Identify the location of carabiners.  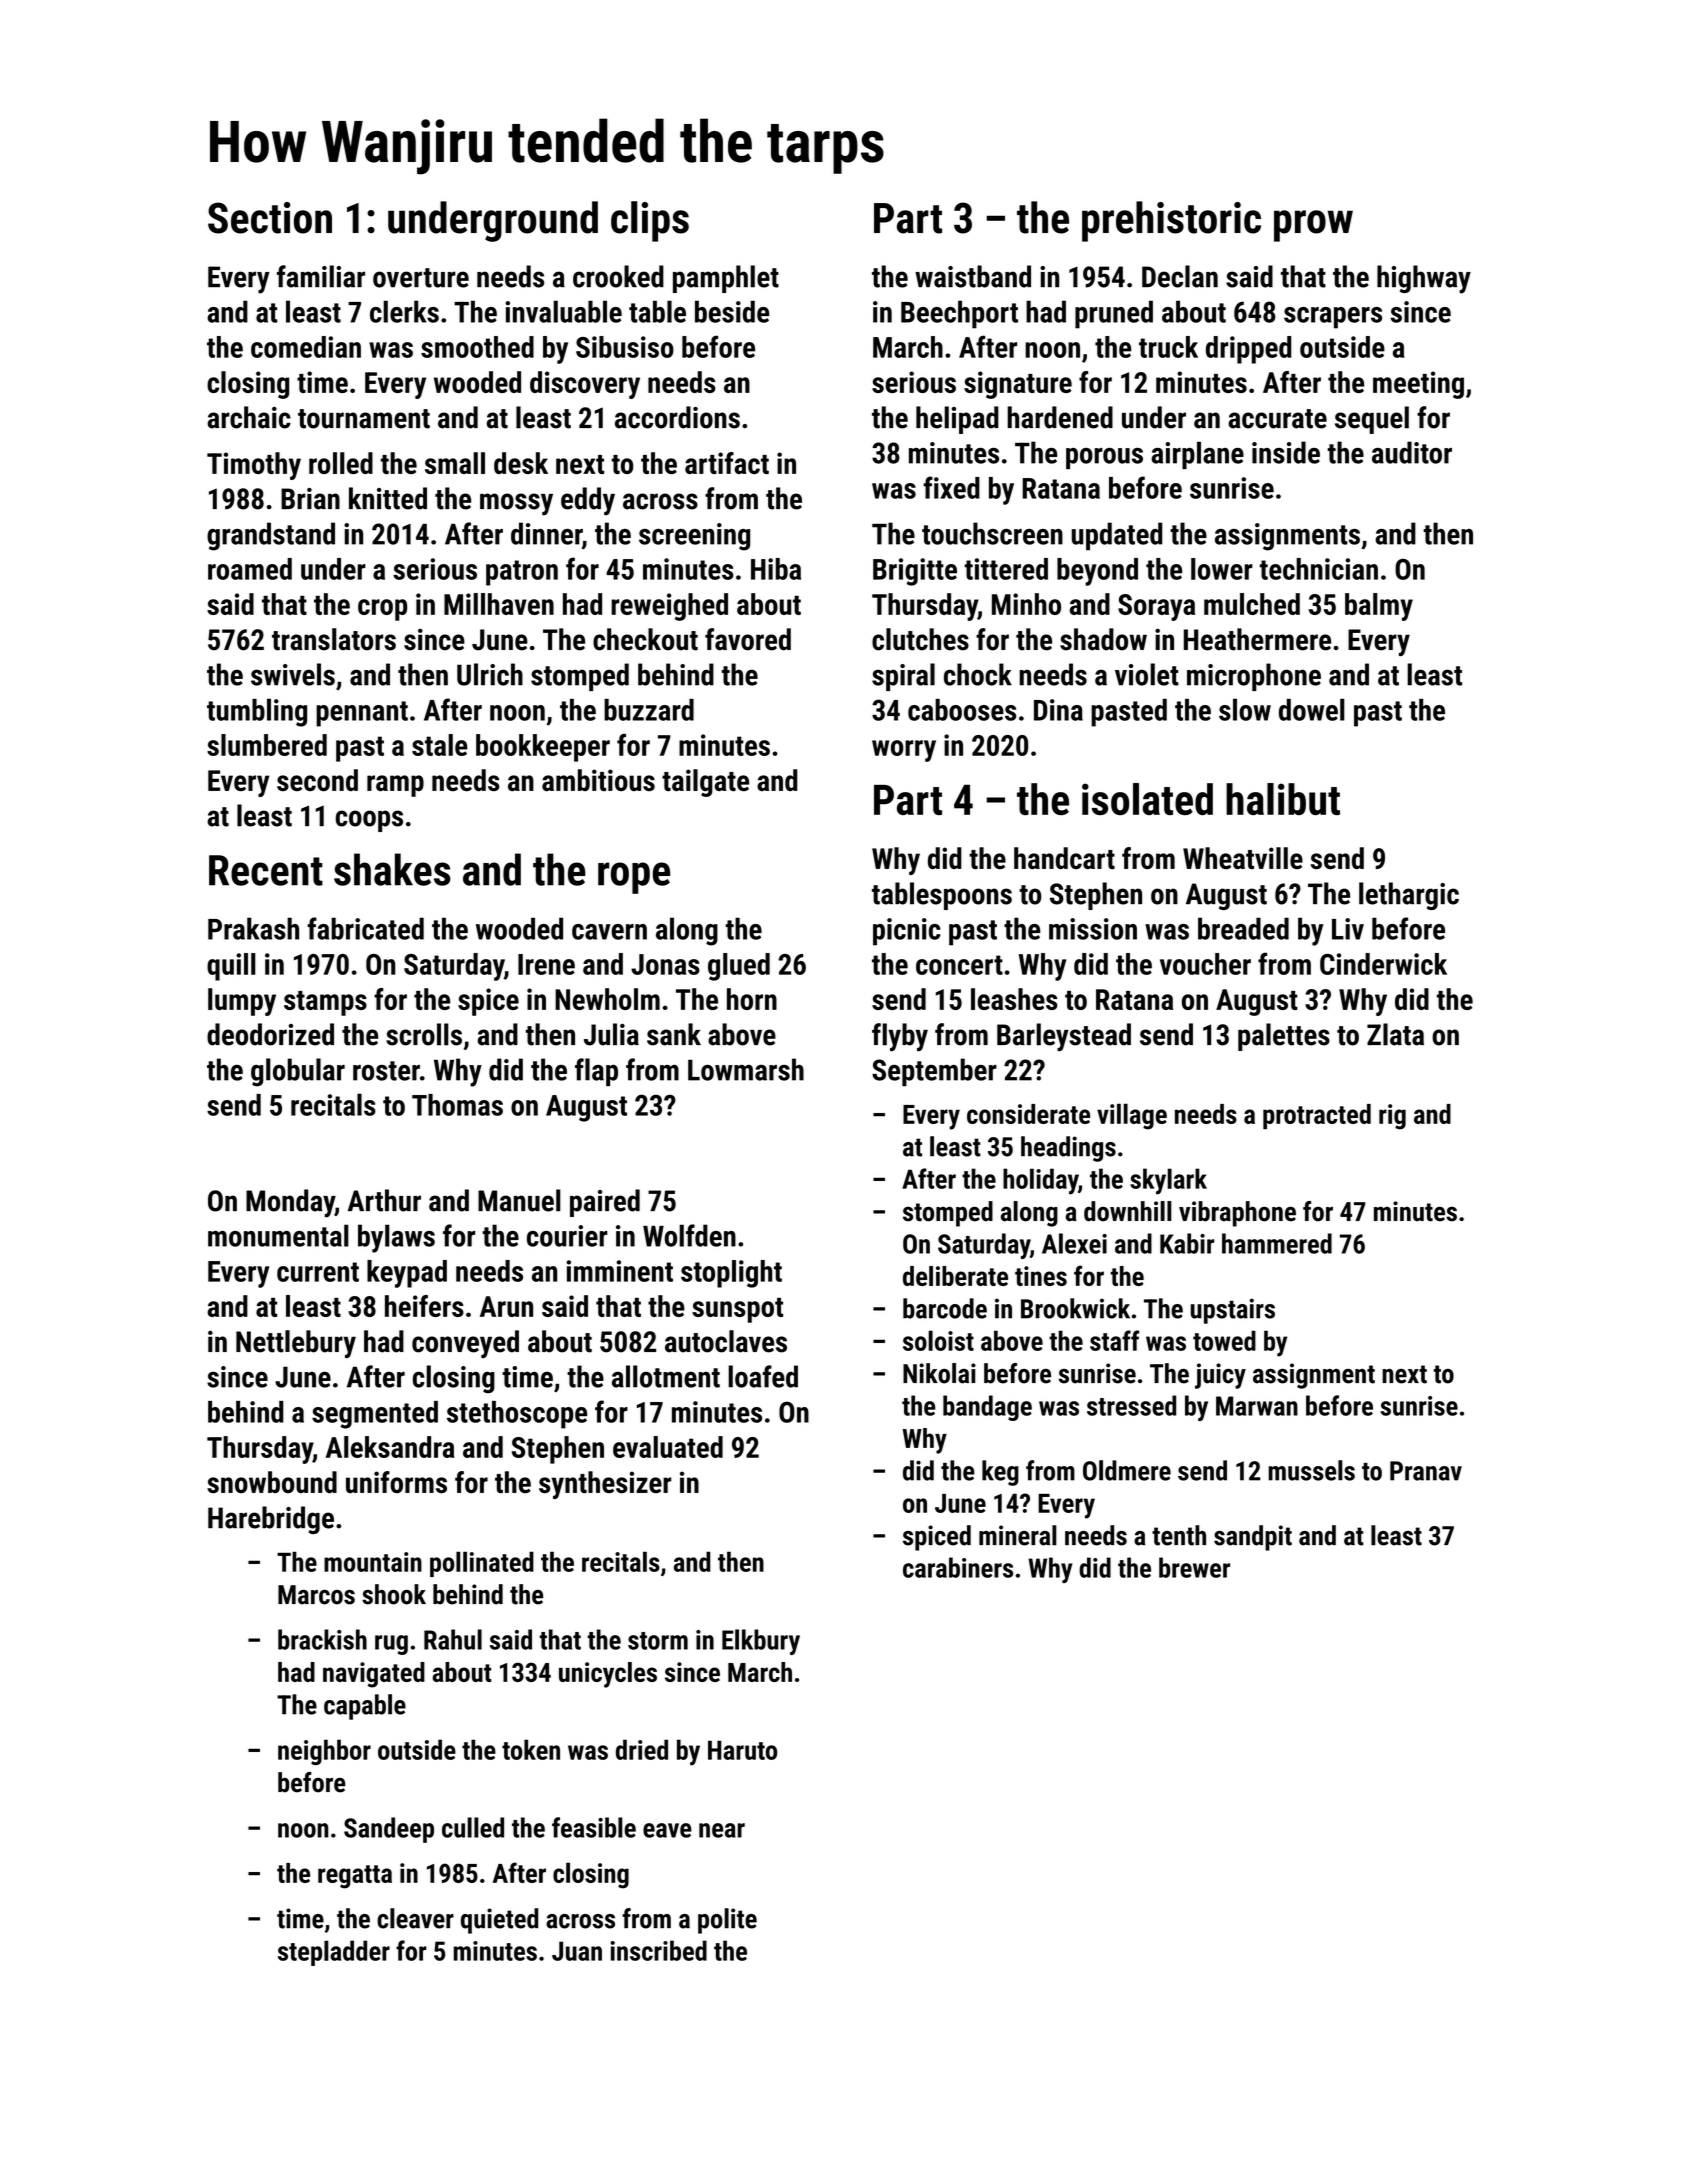
(958, 1567).
